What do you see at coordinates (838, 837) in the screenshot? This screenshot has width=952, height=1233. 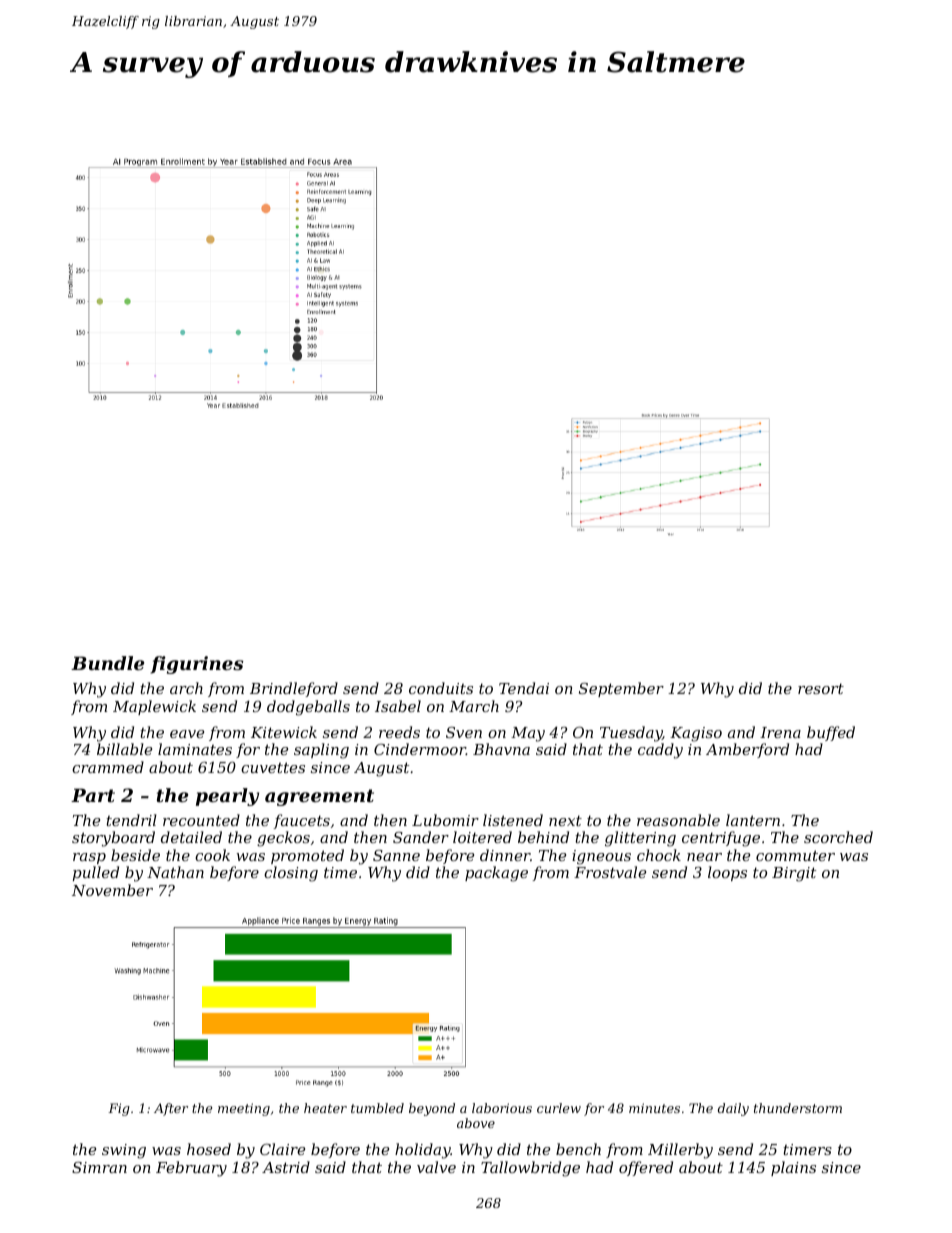 I see `scorched` at bounding box center [838, 837].
